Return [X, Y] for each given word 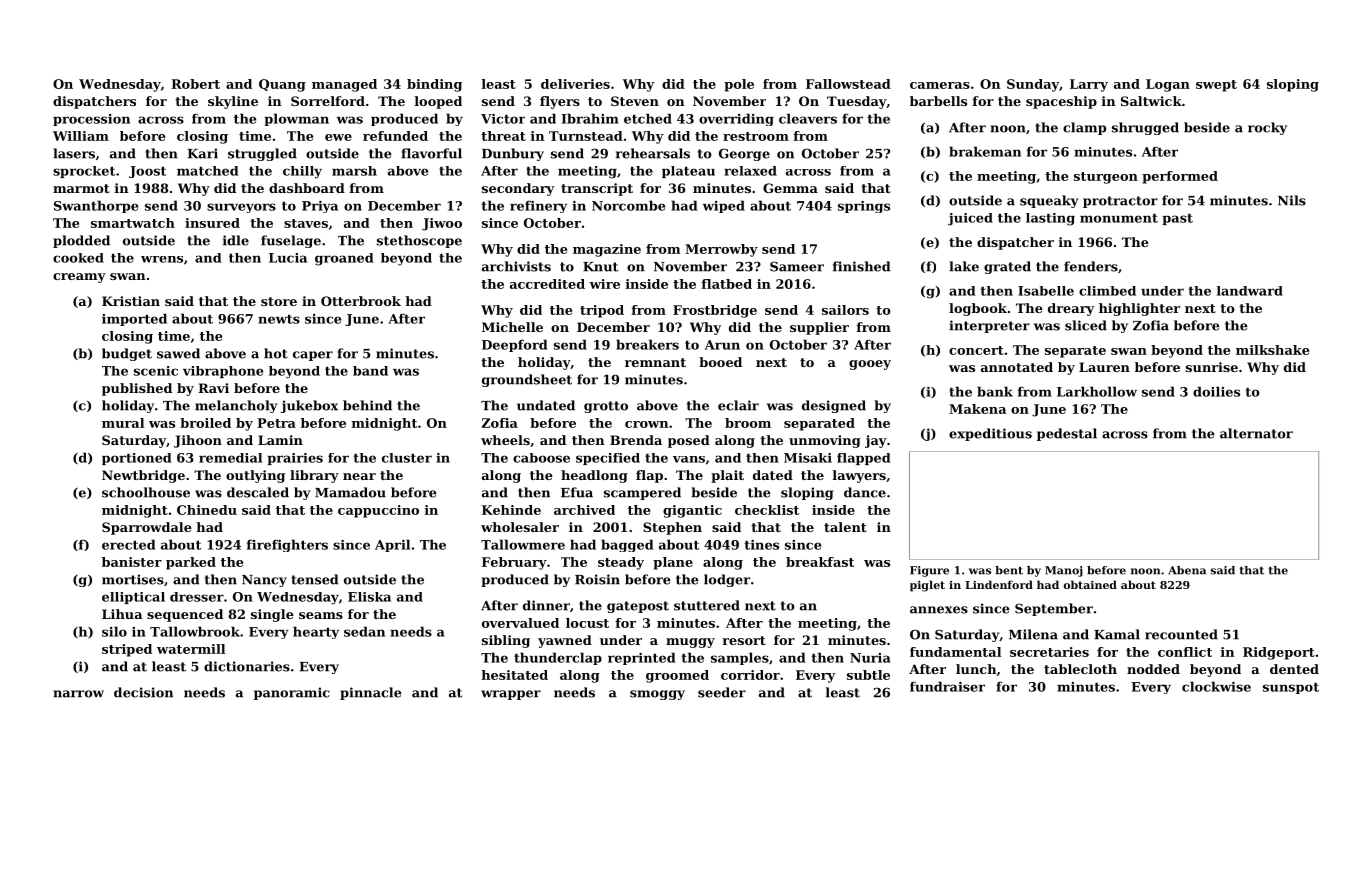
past [1177, 219]
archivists [516, 266]
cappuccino [378, 511]
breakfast [820, 562]
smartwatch [133, 223]
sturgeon [1106, 178]
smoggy [657, 695]
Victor [503, 119]
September [1054, 609]
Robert [195, 84]
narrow [78, 694]
